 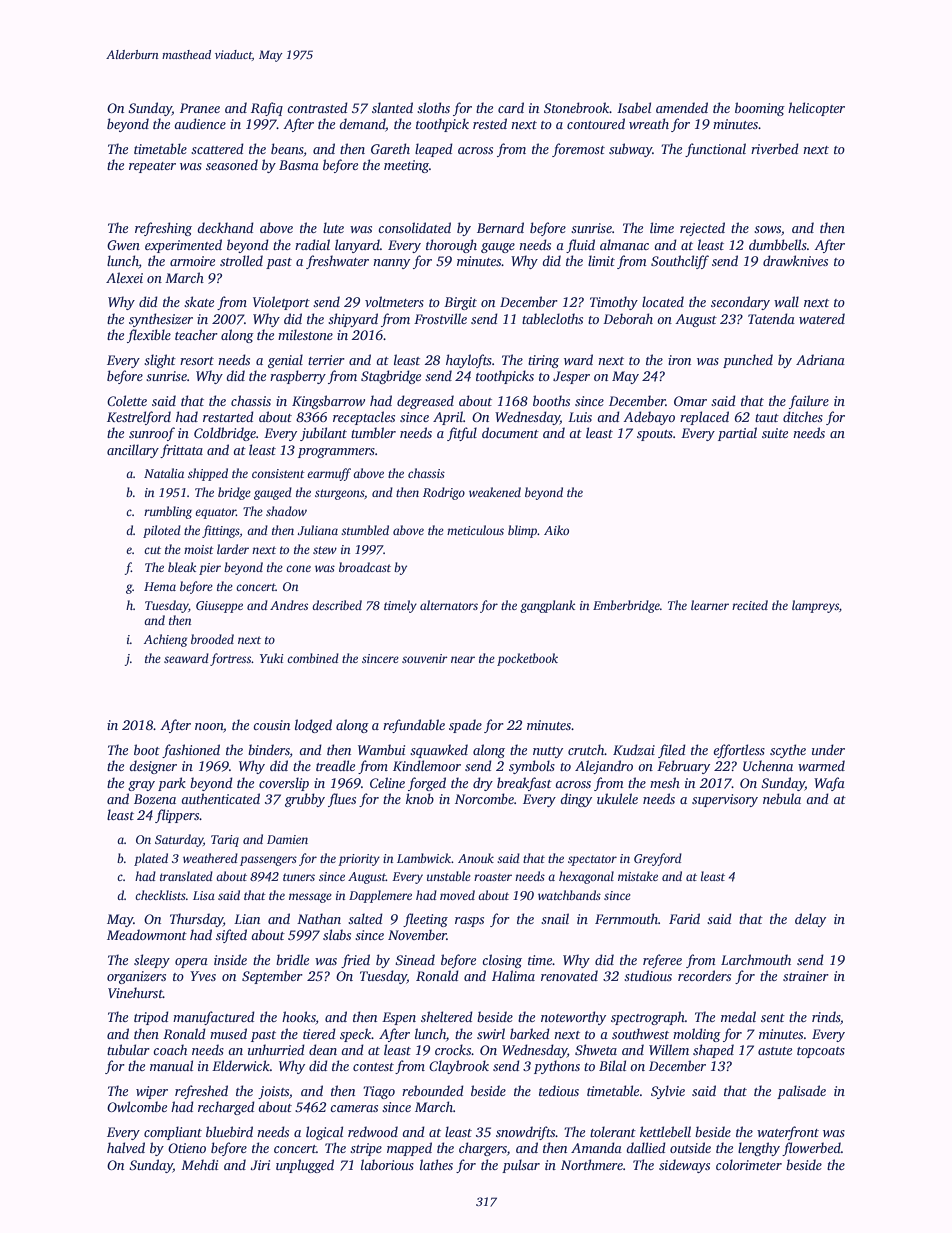 I want to click on inside, so click(x=230, y=959).
